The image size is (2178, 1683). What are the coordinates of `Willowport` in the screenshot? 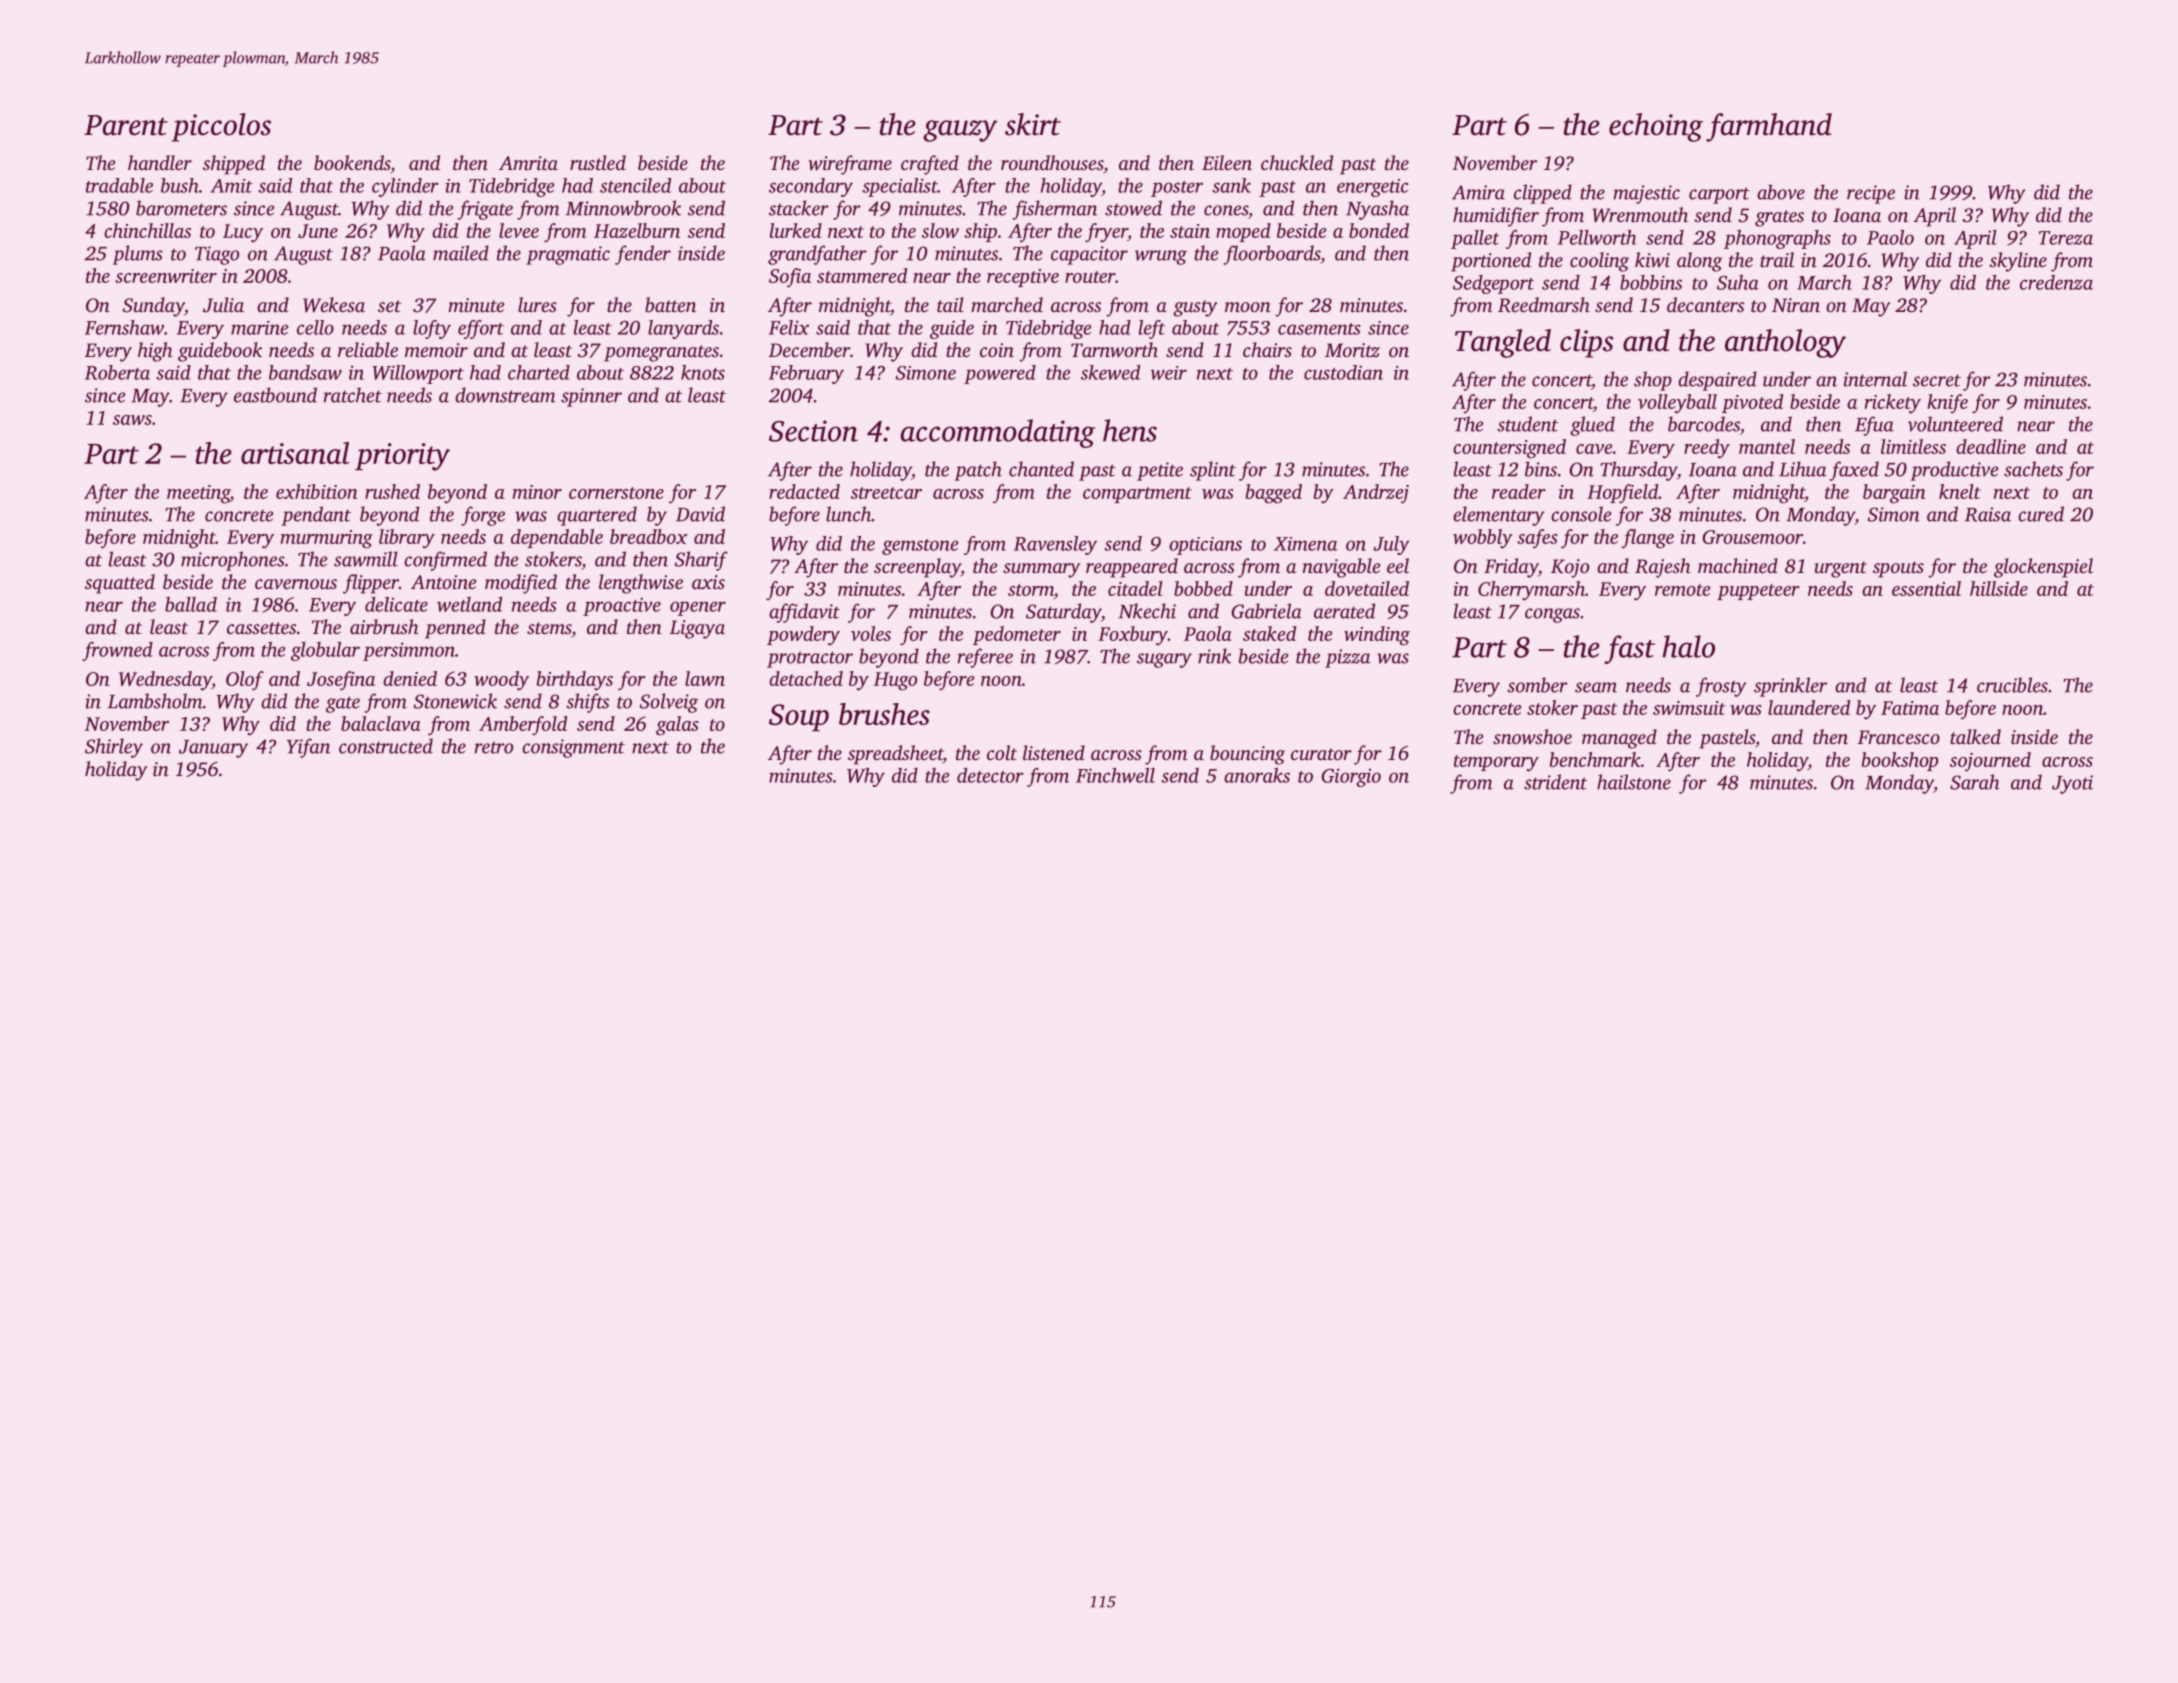 It's located at (418, 374).
